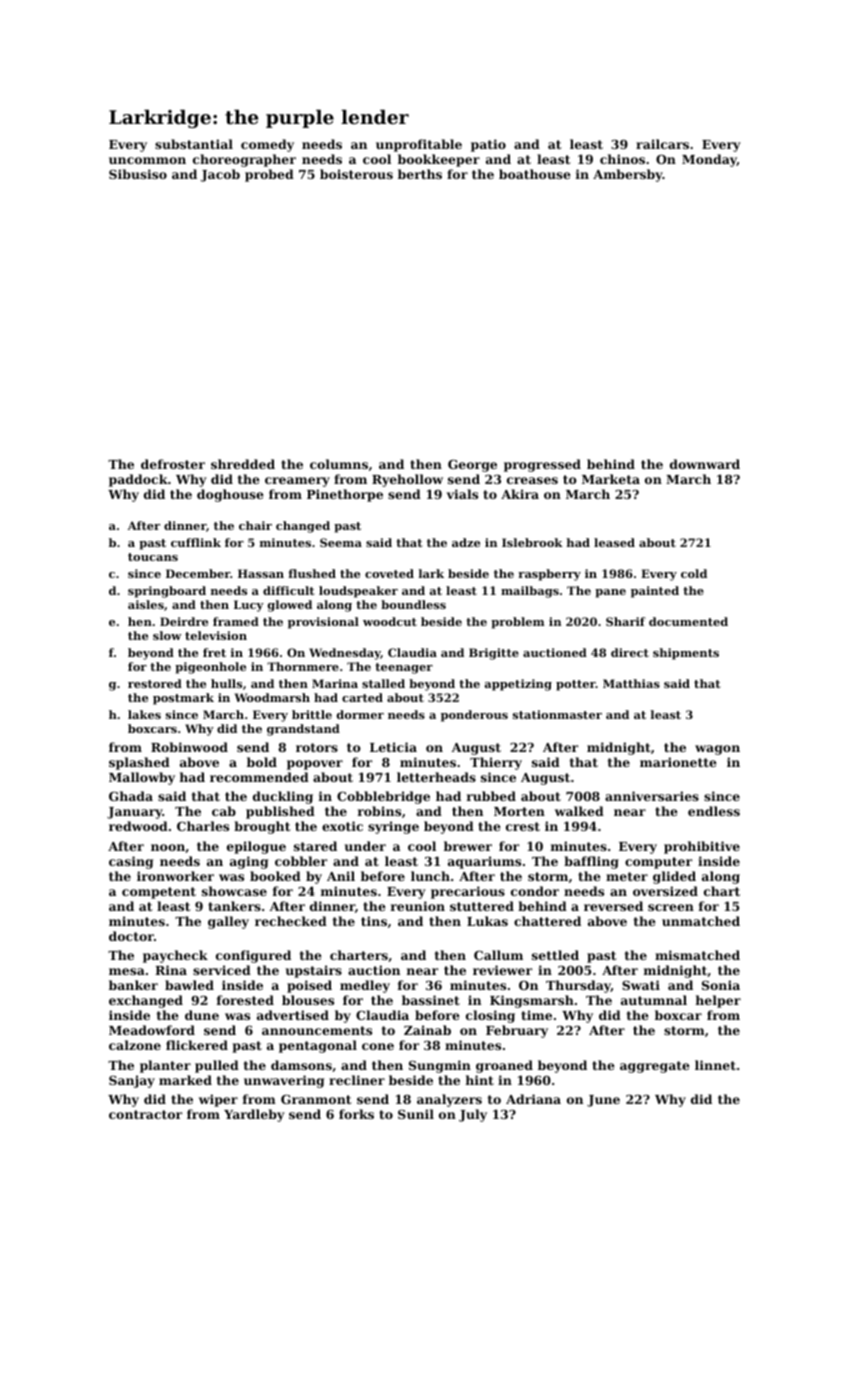  What do you see at coordinates (628, 175) in the document?
I see `Ambersby` at bounding box center [628, 175].
